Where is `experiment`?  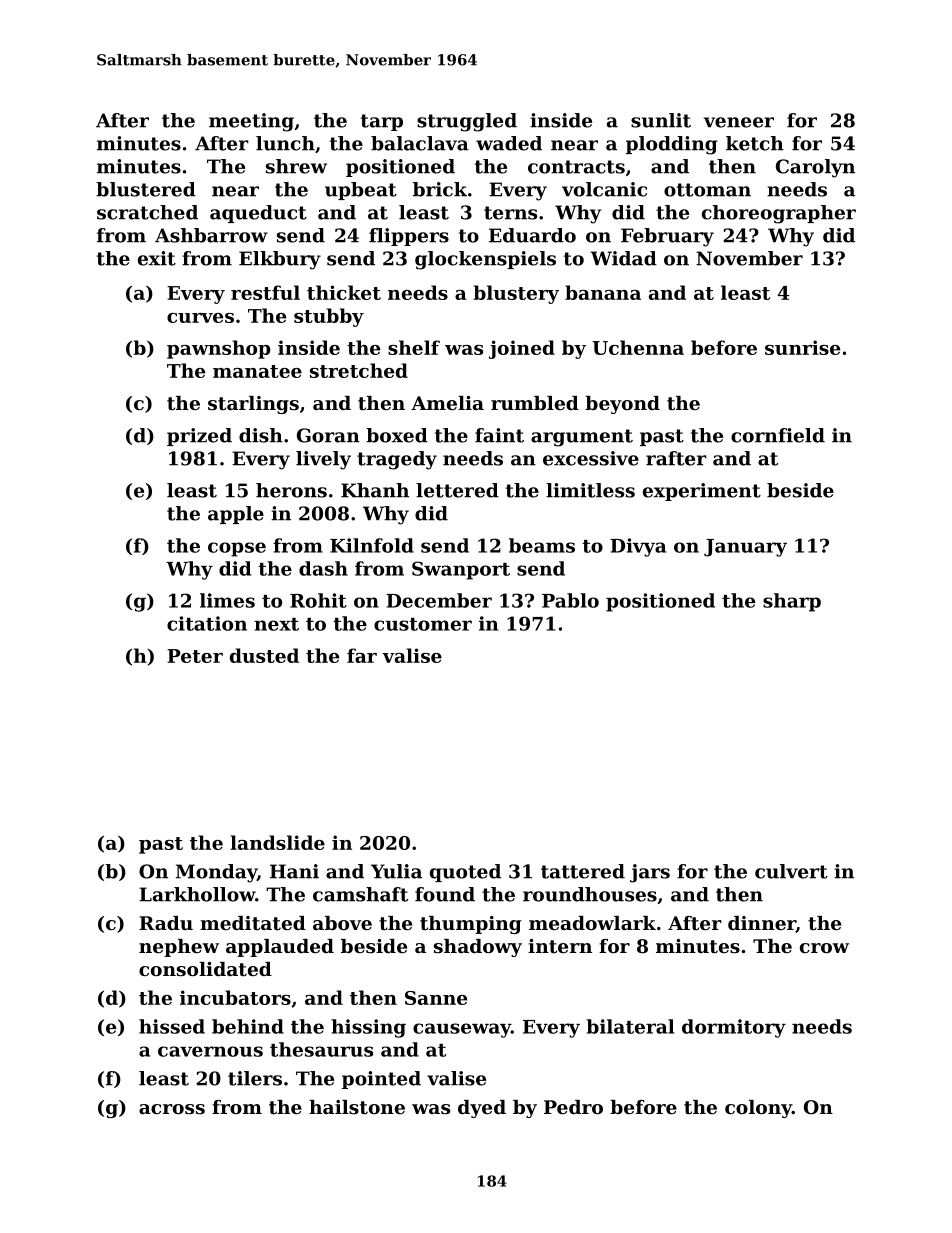
experiment is located at coordinates (702, 492).
